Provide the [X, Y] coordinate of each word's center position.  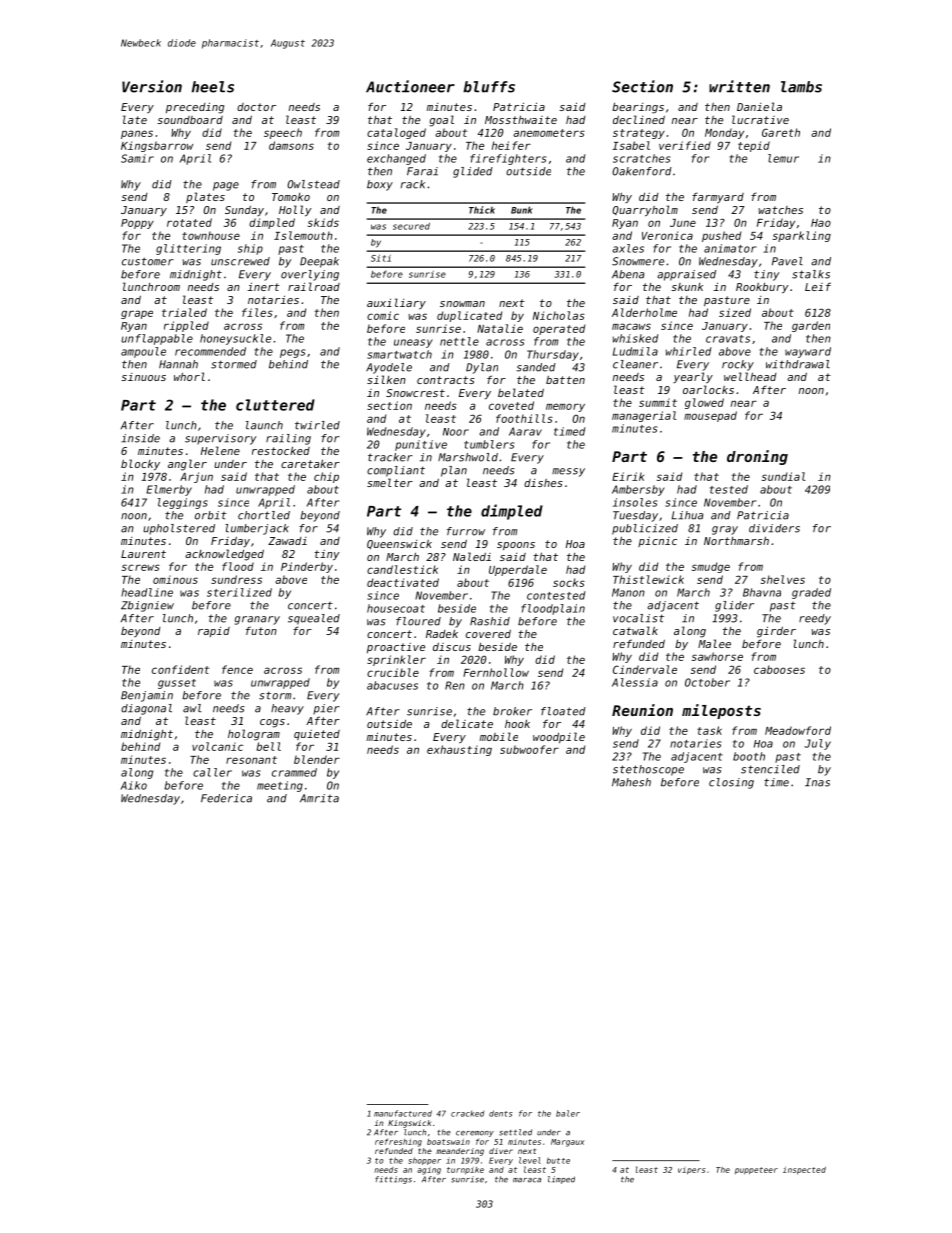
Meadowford [798, 730]
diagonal [146, 709]
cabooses [779, 669]
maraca [527, 1180]
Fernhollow [496, 672]
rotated [189, 222]
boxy [380, 185]
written [739, 86]
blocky [140, 464]
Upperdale [518, 570]
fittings [393, 1180]
